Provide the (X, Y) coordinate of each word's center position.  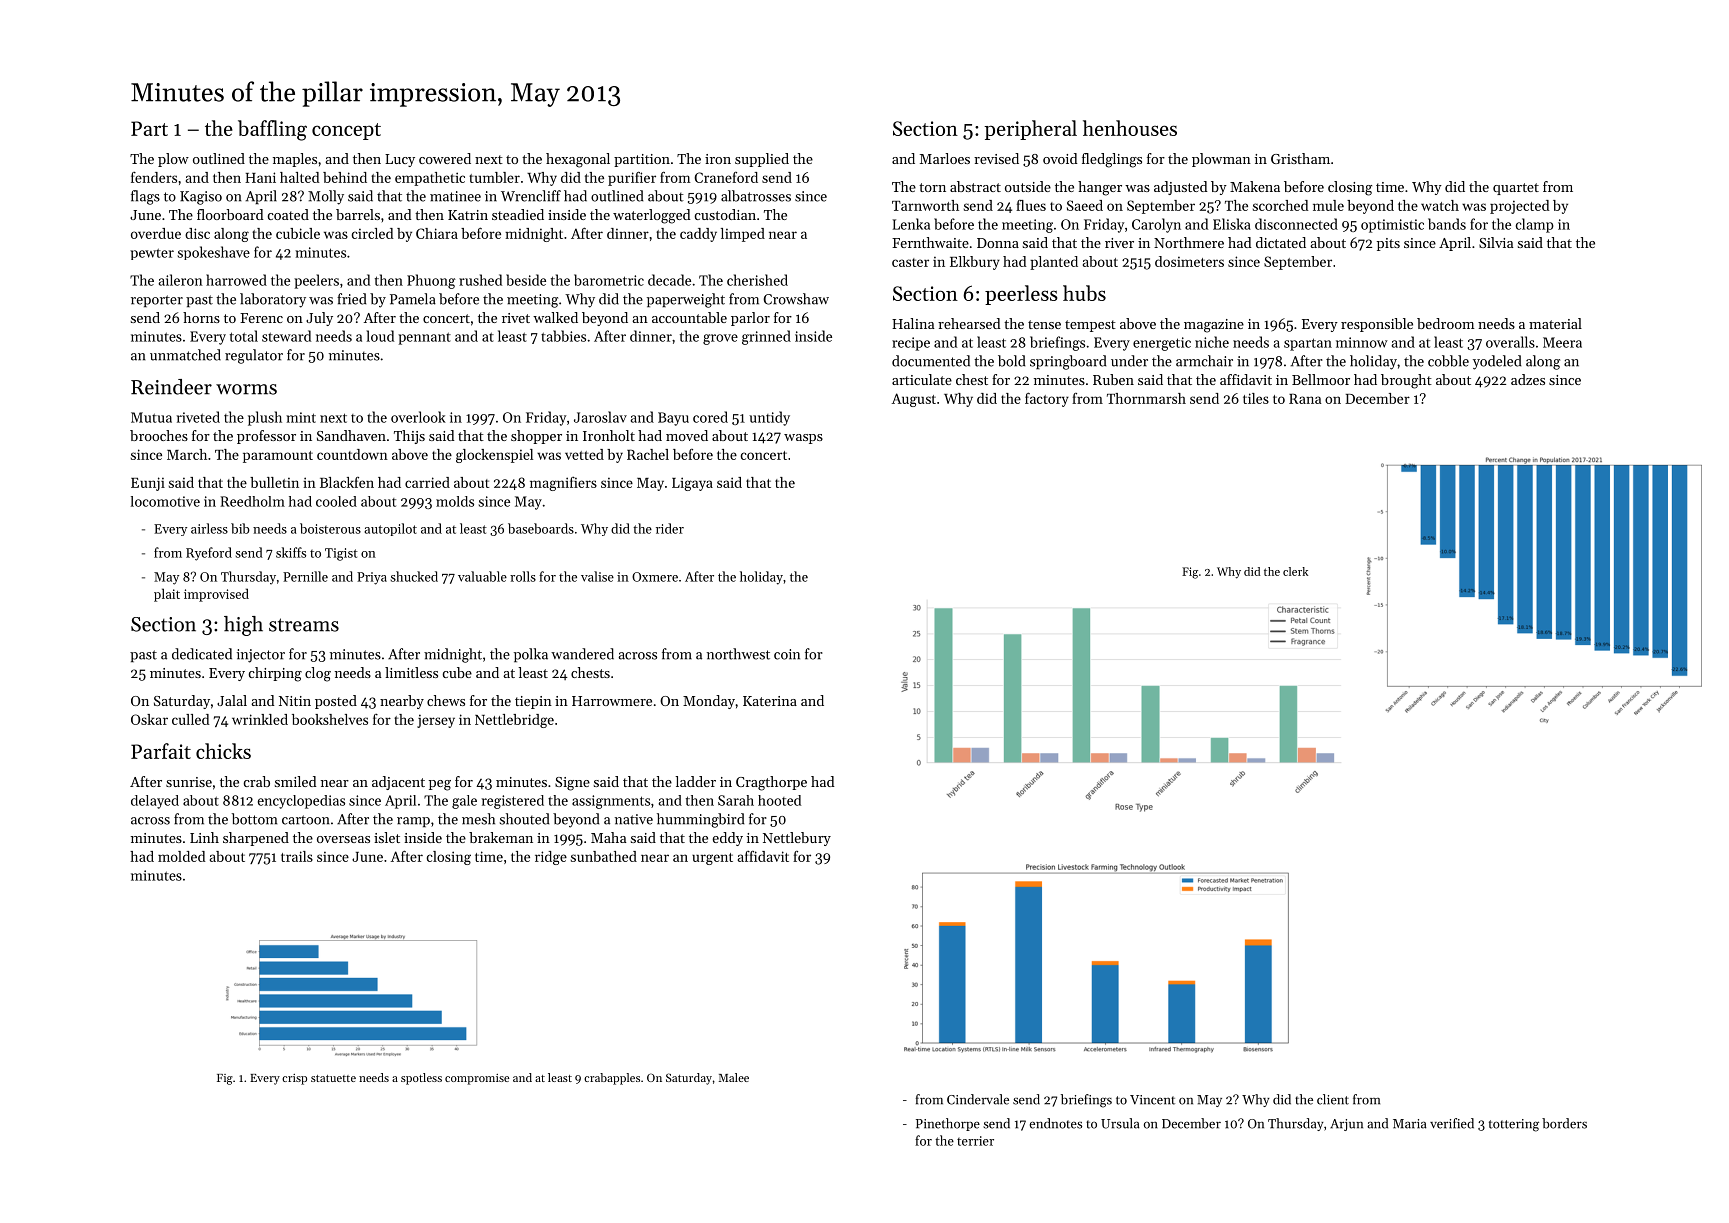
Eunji (148, 484)
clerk (1295, 571)
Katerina (770, 701)
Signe (572, 784)
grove (720, 339)
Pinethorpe (948, 1124)
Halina (913, 323)
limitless (411, 672)
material (1555, 323)
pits (1388, 244)
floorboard (230, 214)
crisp (294, 1079)
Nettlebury (797, 839)
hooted (779, 800)
